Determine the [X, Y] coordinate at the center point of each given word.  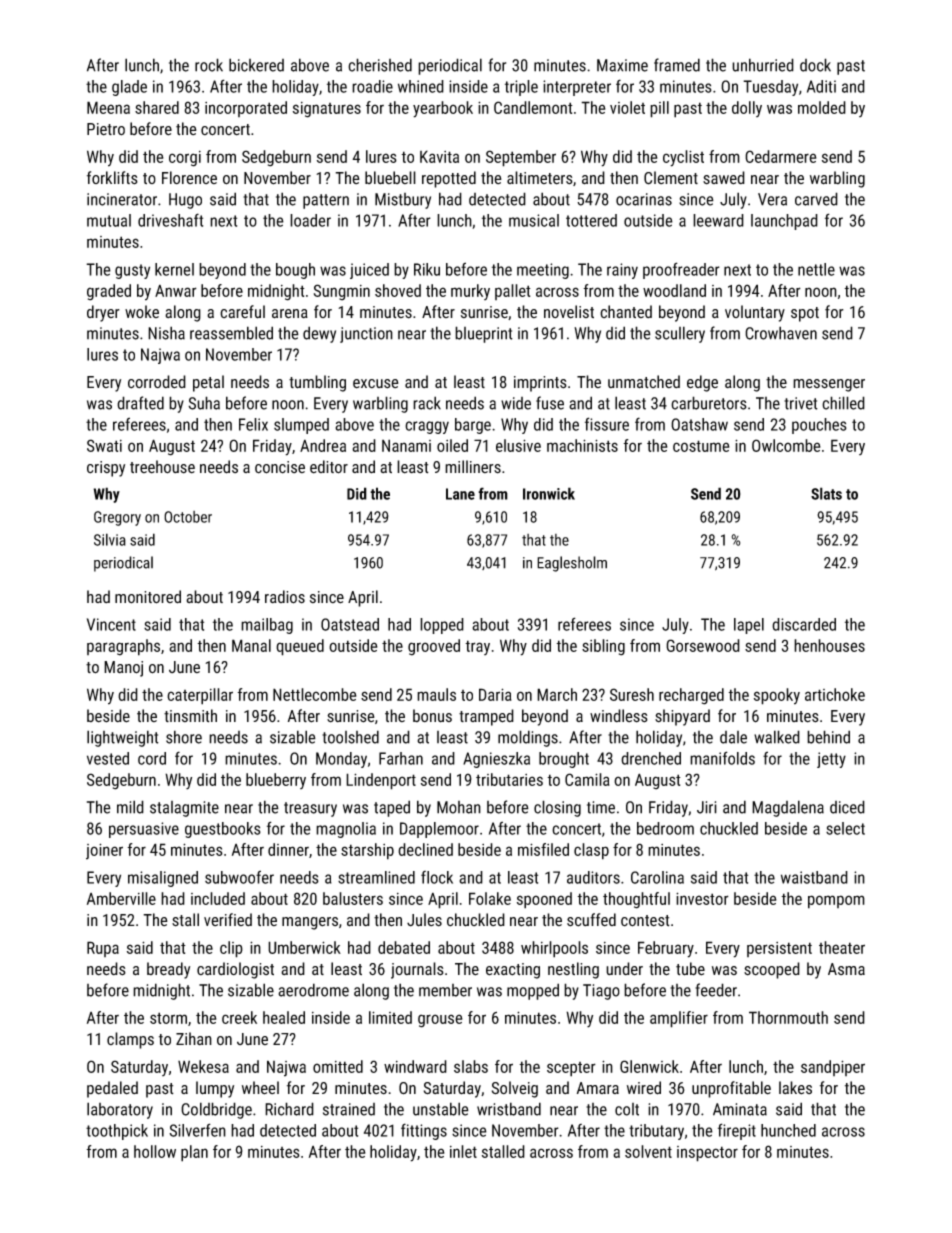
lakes [795, 1088]
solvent [648, 1151]
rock [209, 65]
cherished [380, 65]
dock [815, 65]
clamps [130, 1040]
